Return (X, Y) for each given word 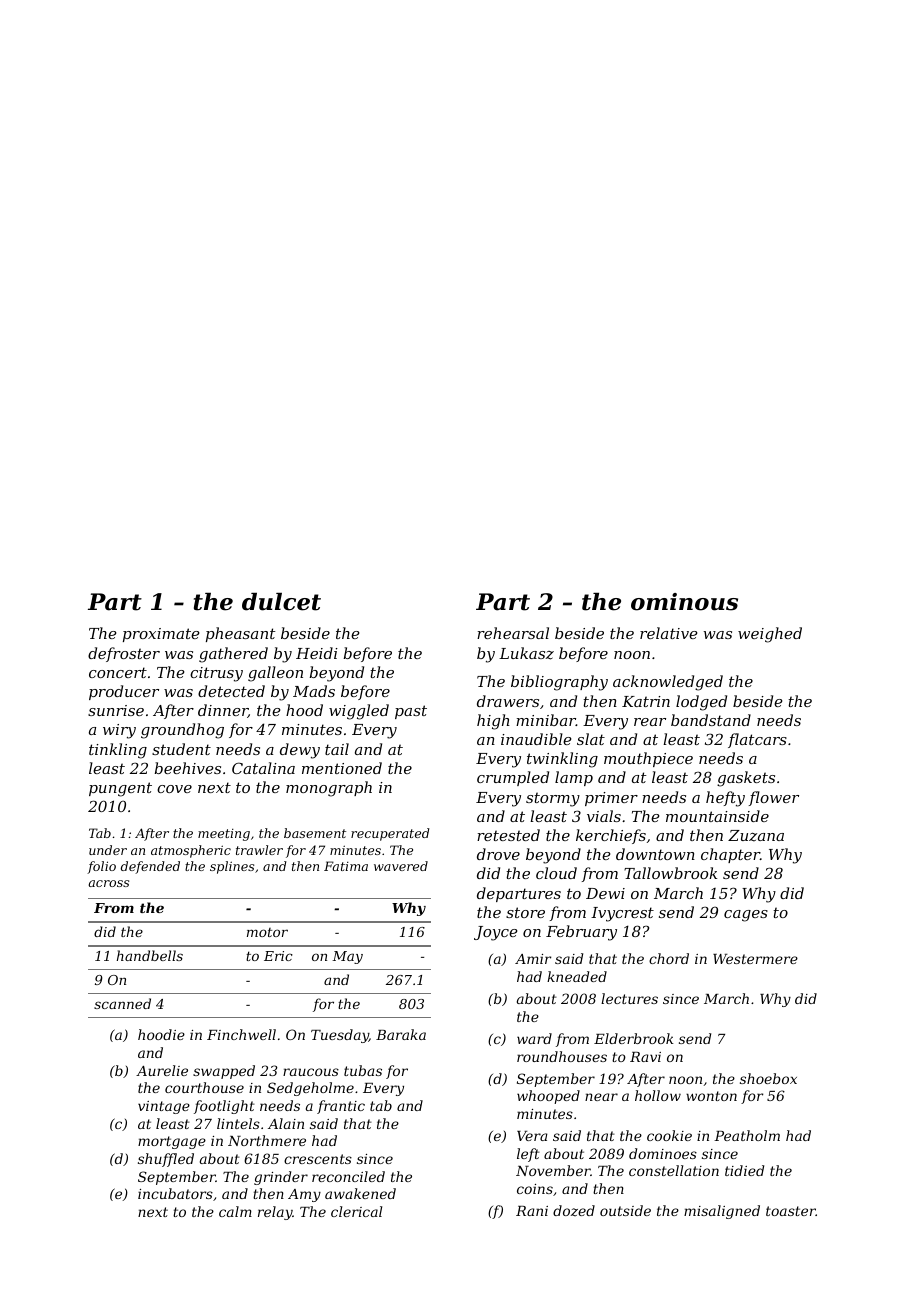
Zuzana (756, 836)
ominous (684, 602)
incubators (175, 1193)
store (525, 912)
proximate (161, 635)
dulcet (281, 602)
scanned (122, 1003)
